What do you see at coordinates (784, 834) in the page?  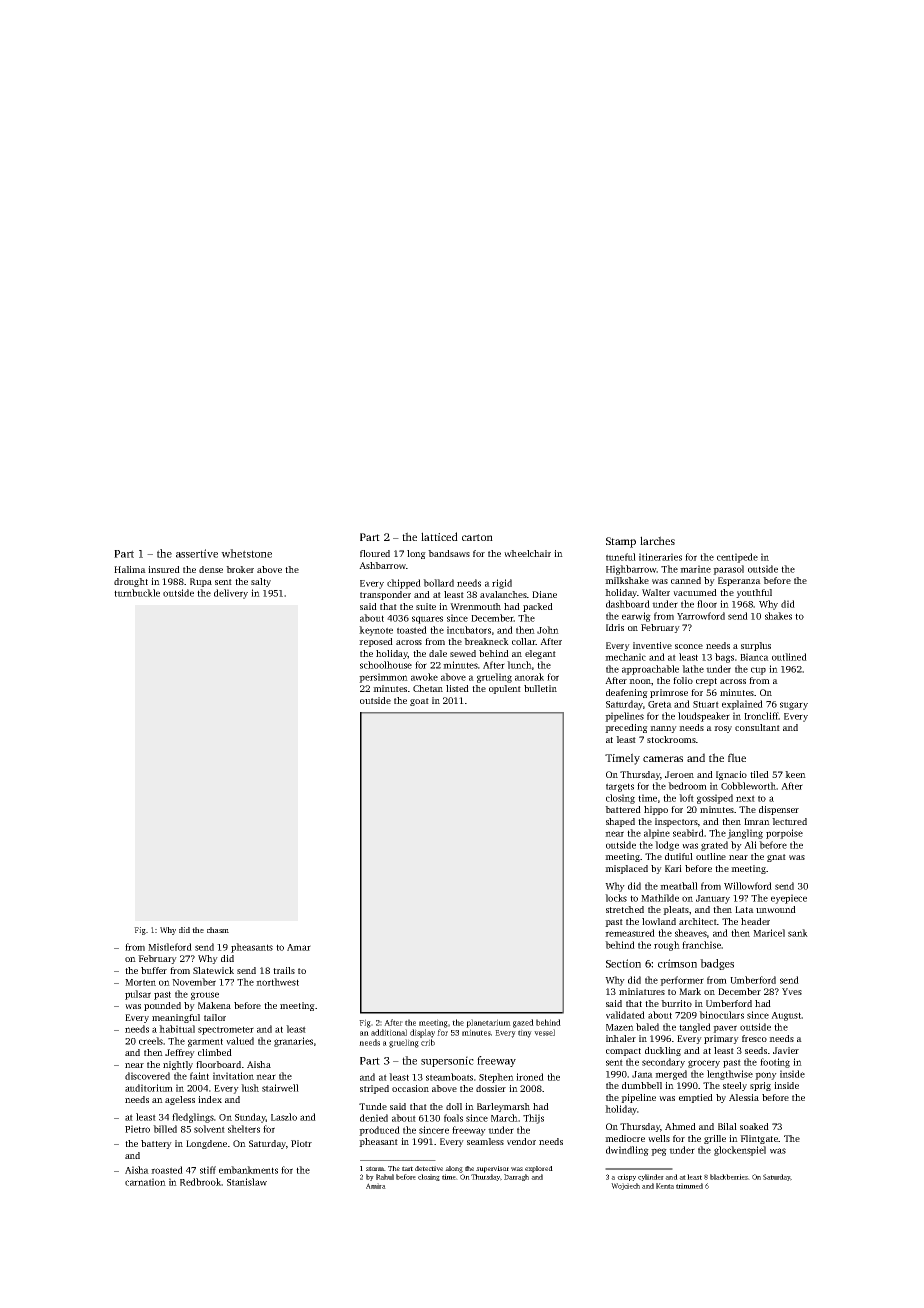 I see `porpoise` at bounding box center [784, 834].
